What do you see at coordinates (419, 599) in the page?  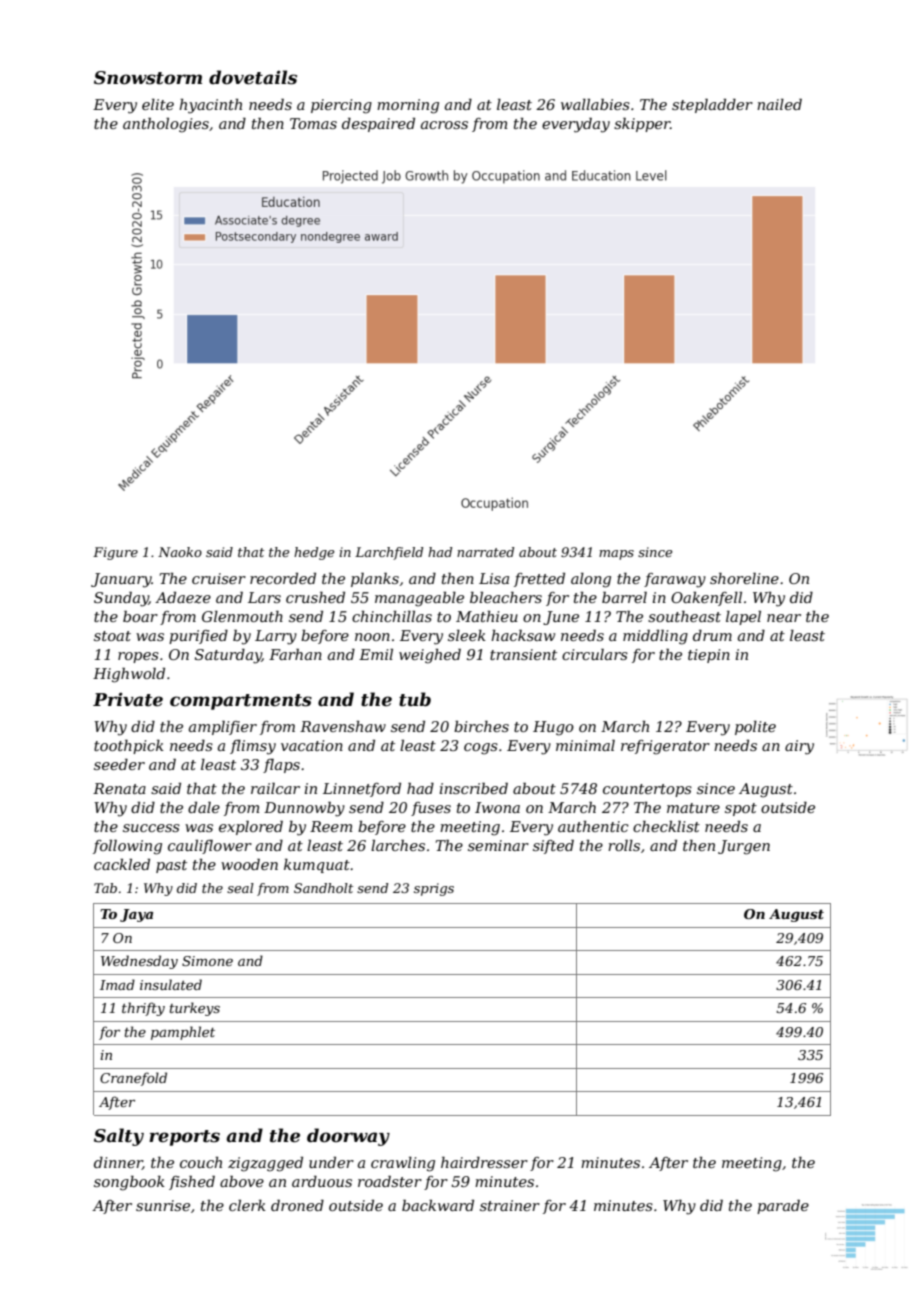 I see `manageable` at bounding box center [419, 599].
